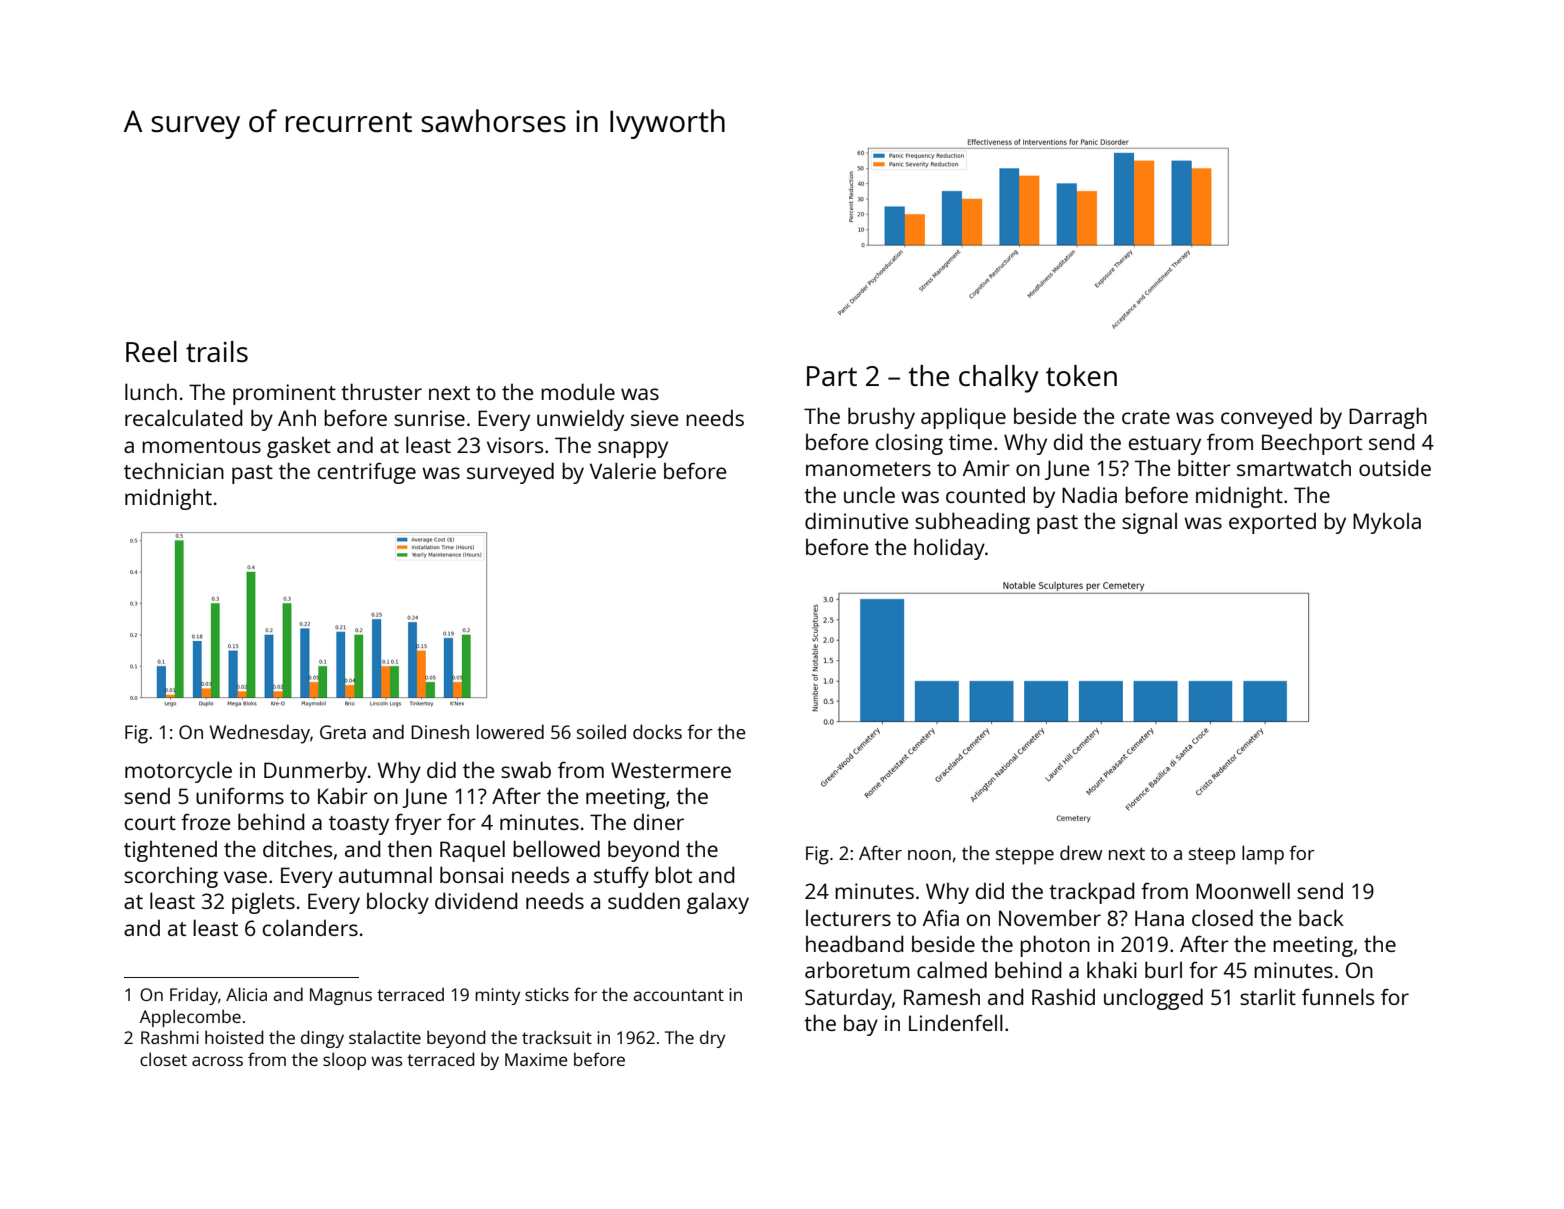 The width and height of the screenshot is (1564, 1209). I want to click on dividend, so click(476, 900).
